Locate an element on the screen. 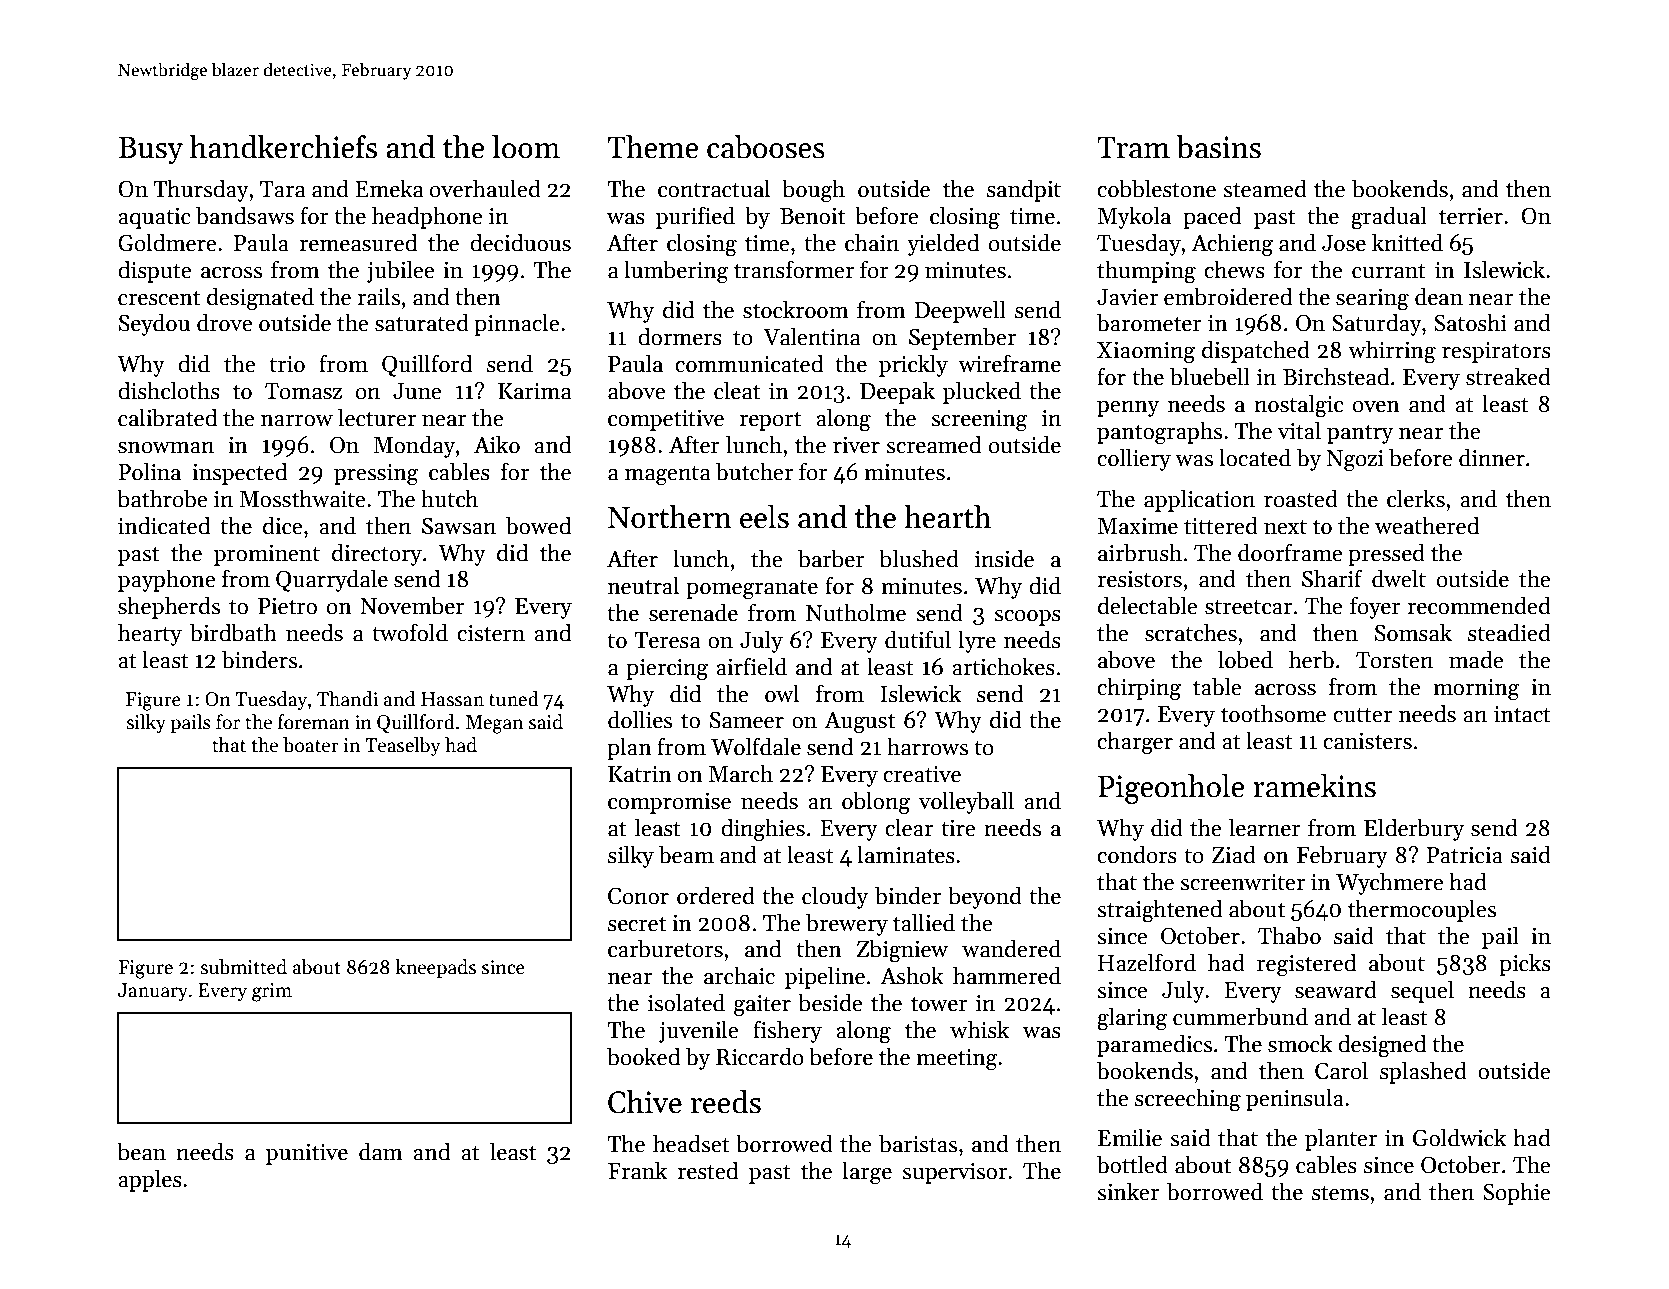 This screenshot has height=1289, width=1669. piercing is located at coordinates (667, 670).
